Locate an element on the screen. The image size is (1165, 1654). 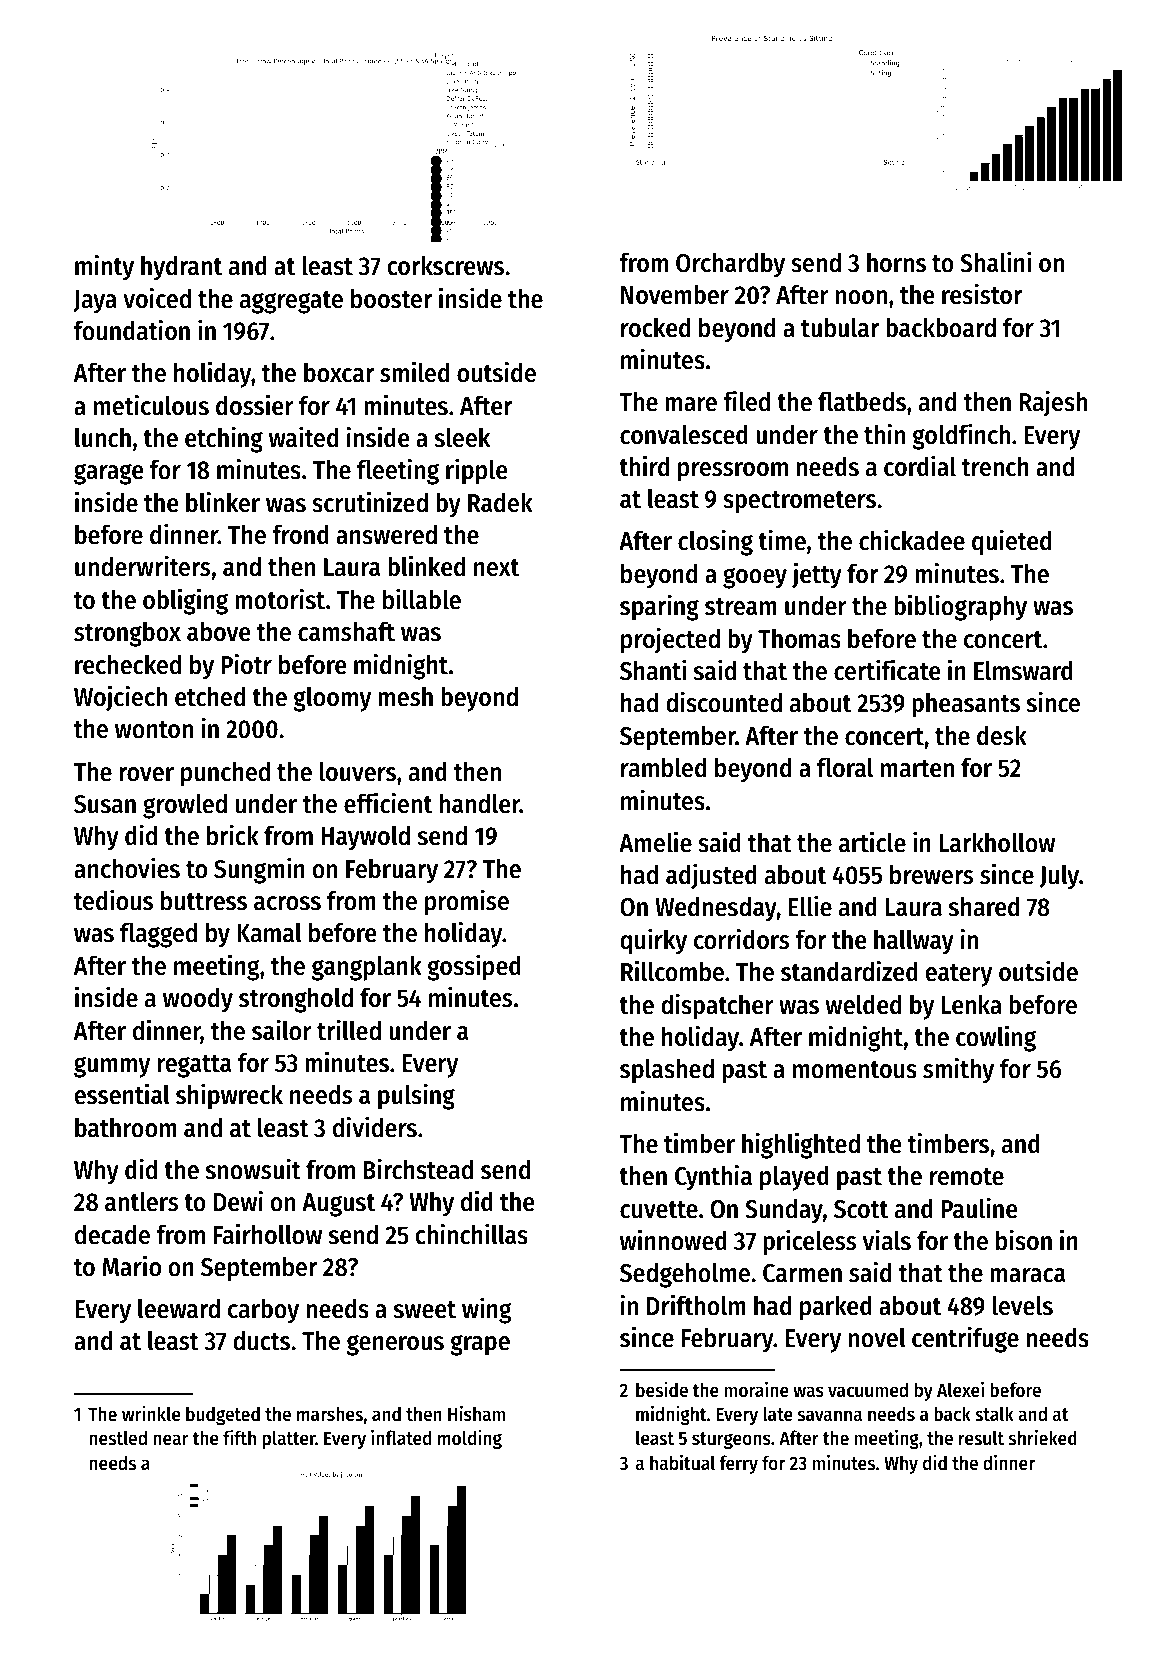
beside is located at coordinates (662, 1390).
